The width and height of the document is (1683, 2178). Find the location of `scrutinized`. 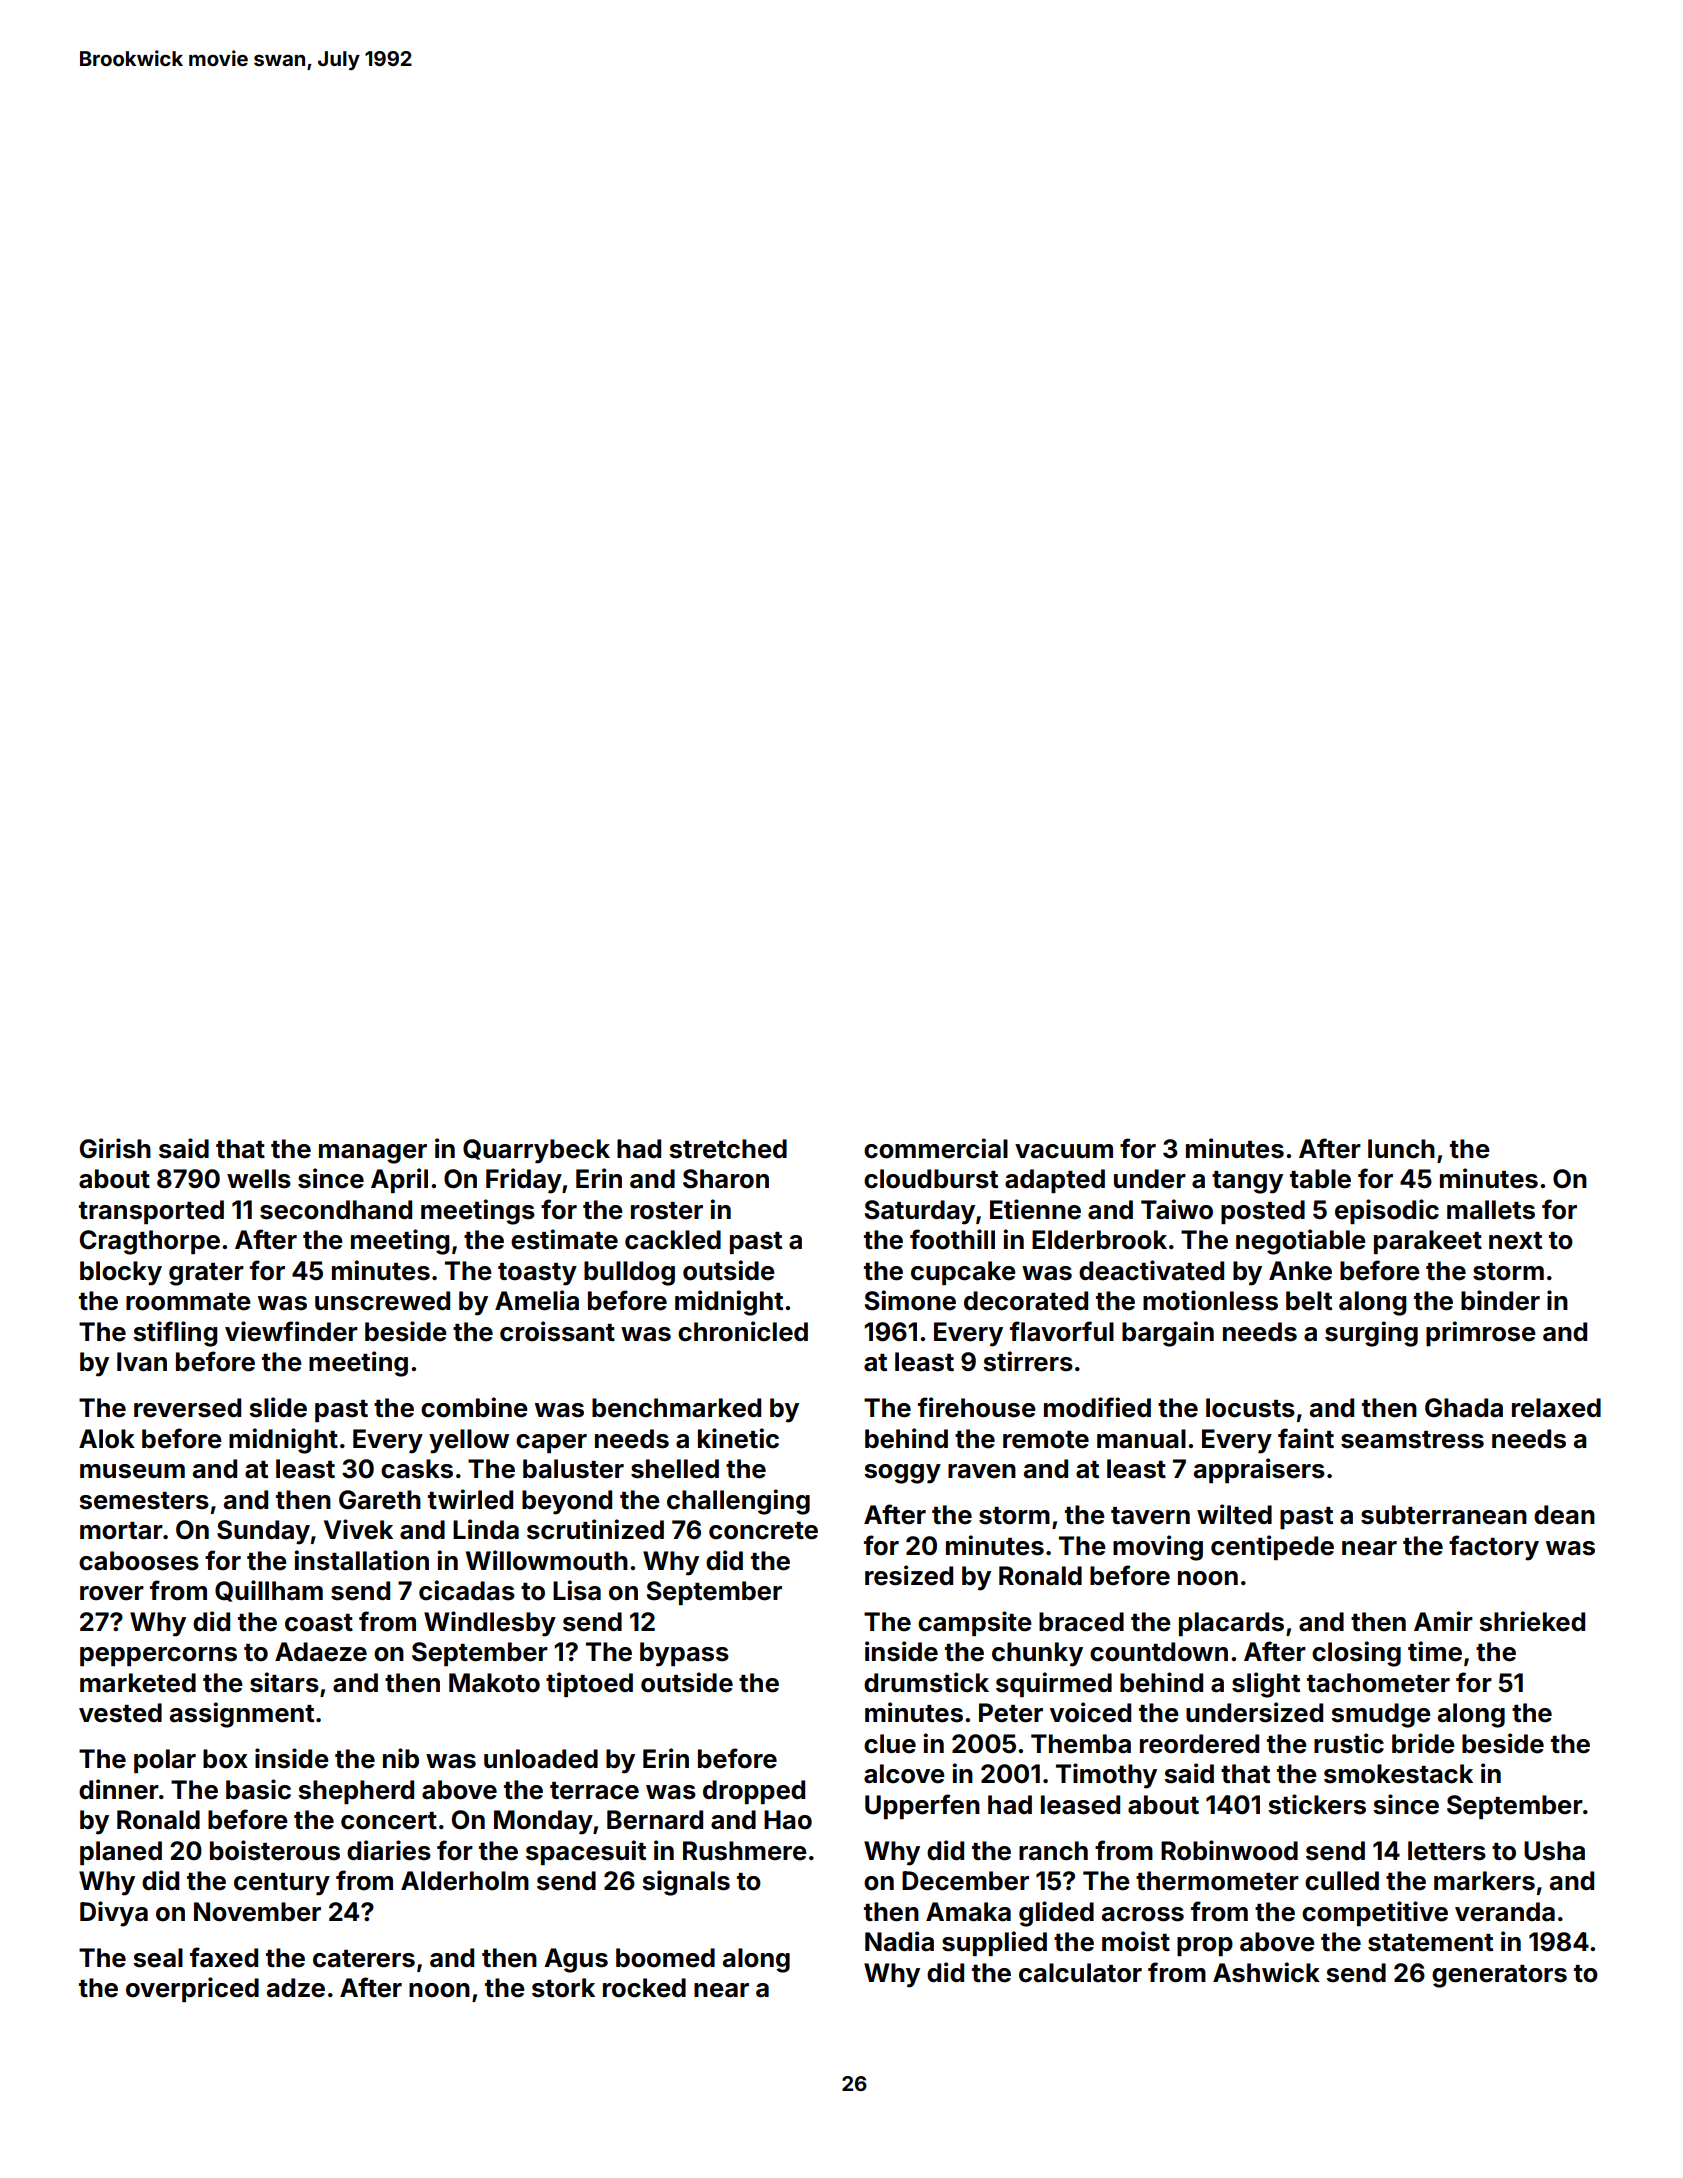

scrutinized is located at coordinates (595, 1529).
